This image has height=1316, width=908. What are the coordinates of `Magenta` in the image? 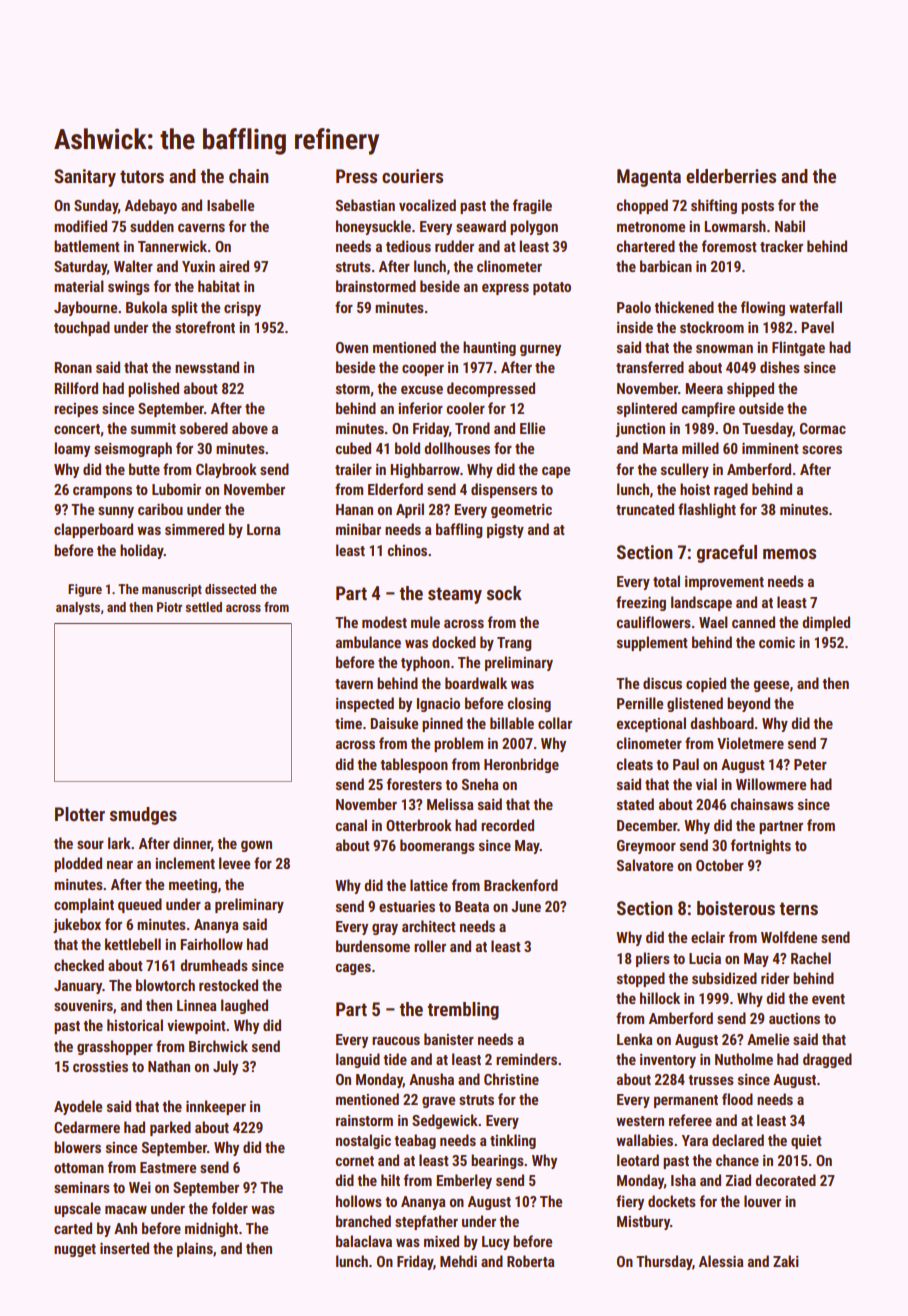 It's located at (649, 178).
